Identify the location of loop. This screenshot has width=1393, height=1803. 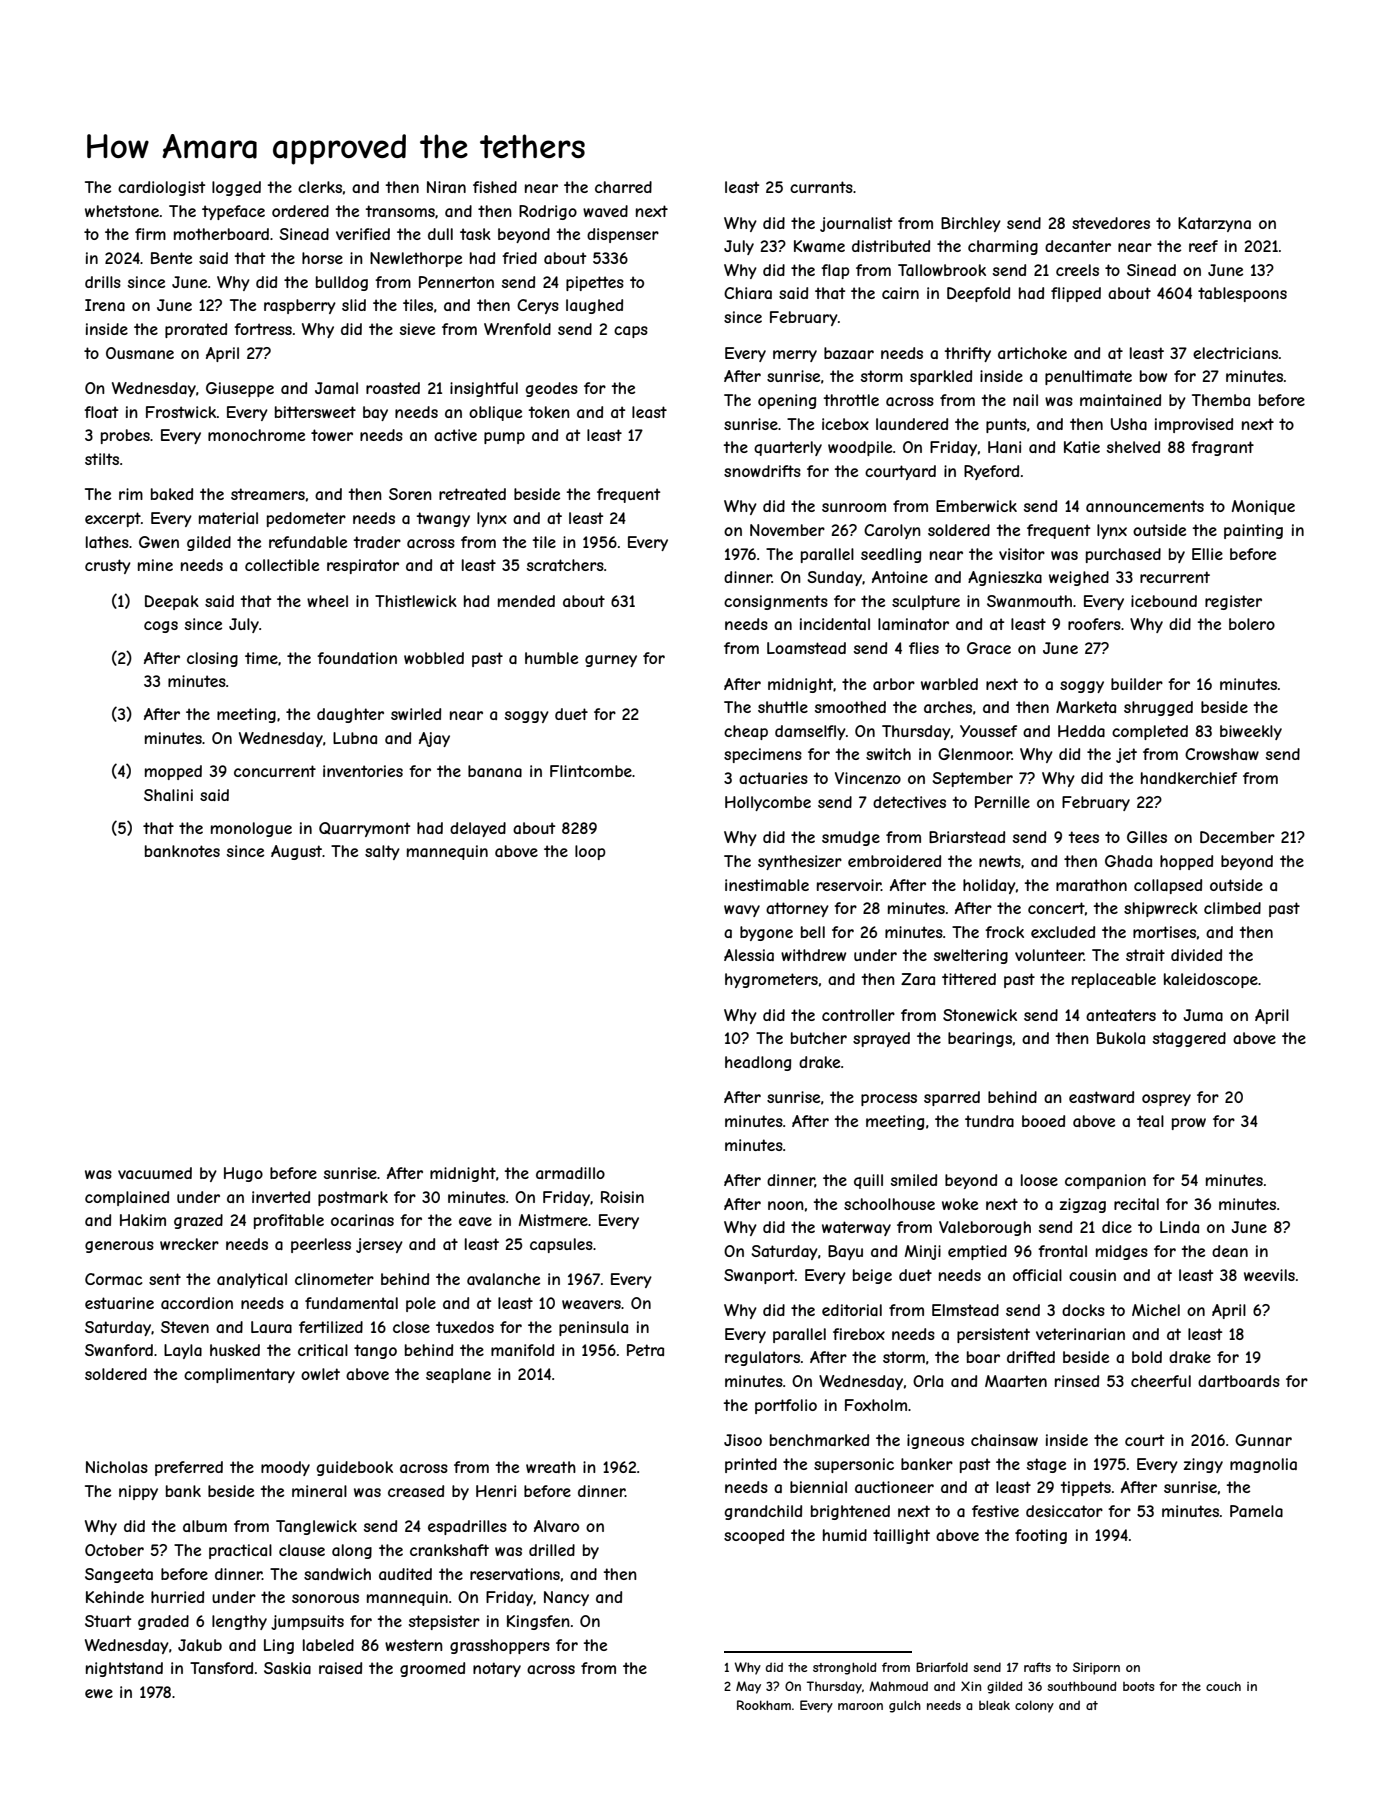
(590, 852).
